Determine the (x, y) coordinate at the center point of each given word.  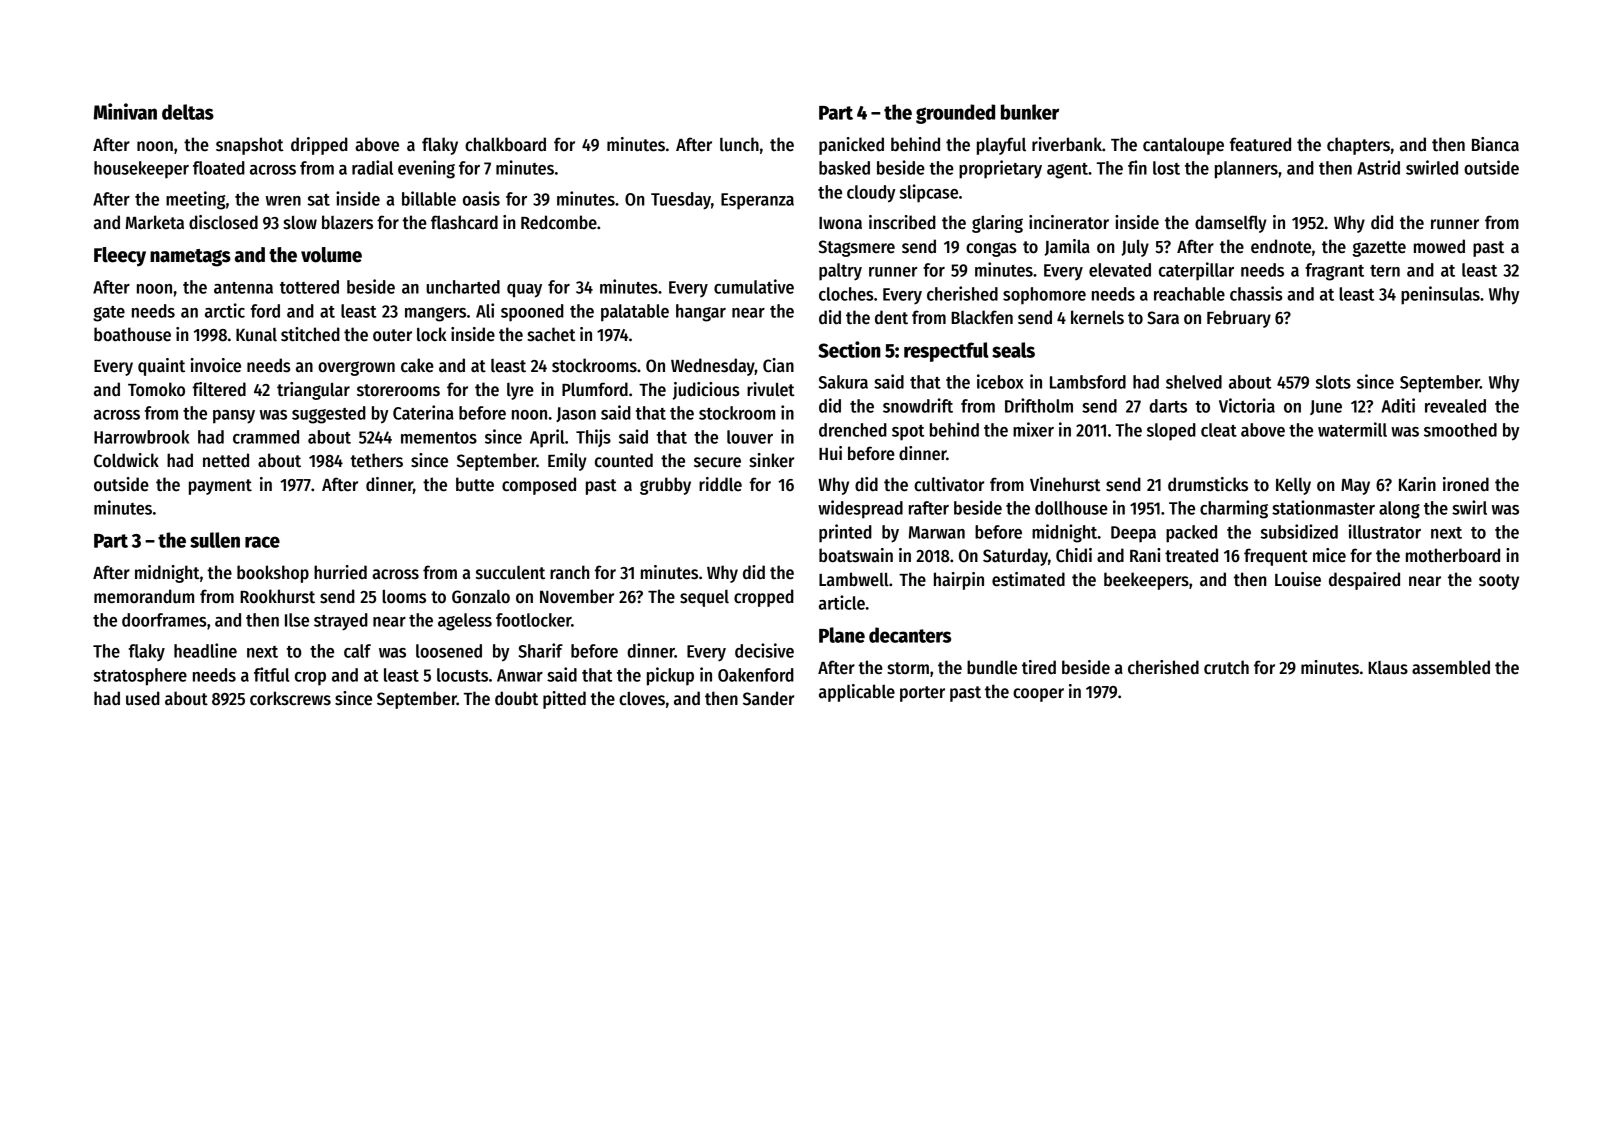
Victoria (1247, 405)
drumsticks (1208, 484)
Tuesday (681, 201)
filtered (219, 389)
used (143, 698)
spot (908, 433)
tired (1039, 667)
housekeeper (141, 170)
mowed (1439, 246)
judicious (706, 391)
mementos (439, 438)
